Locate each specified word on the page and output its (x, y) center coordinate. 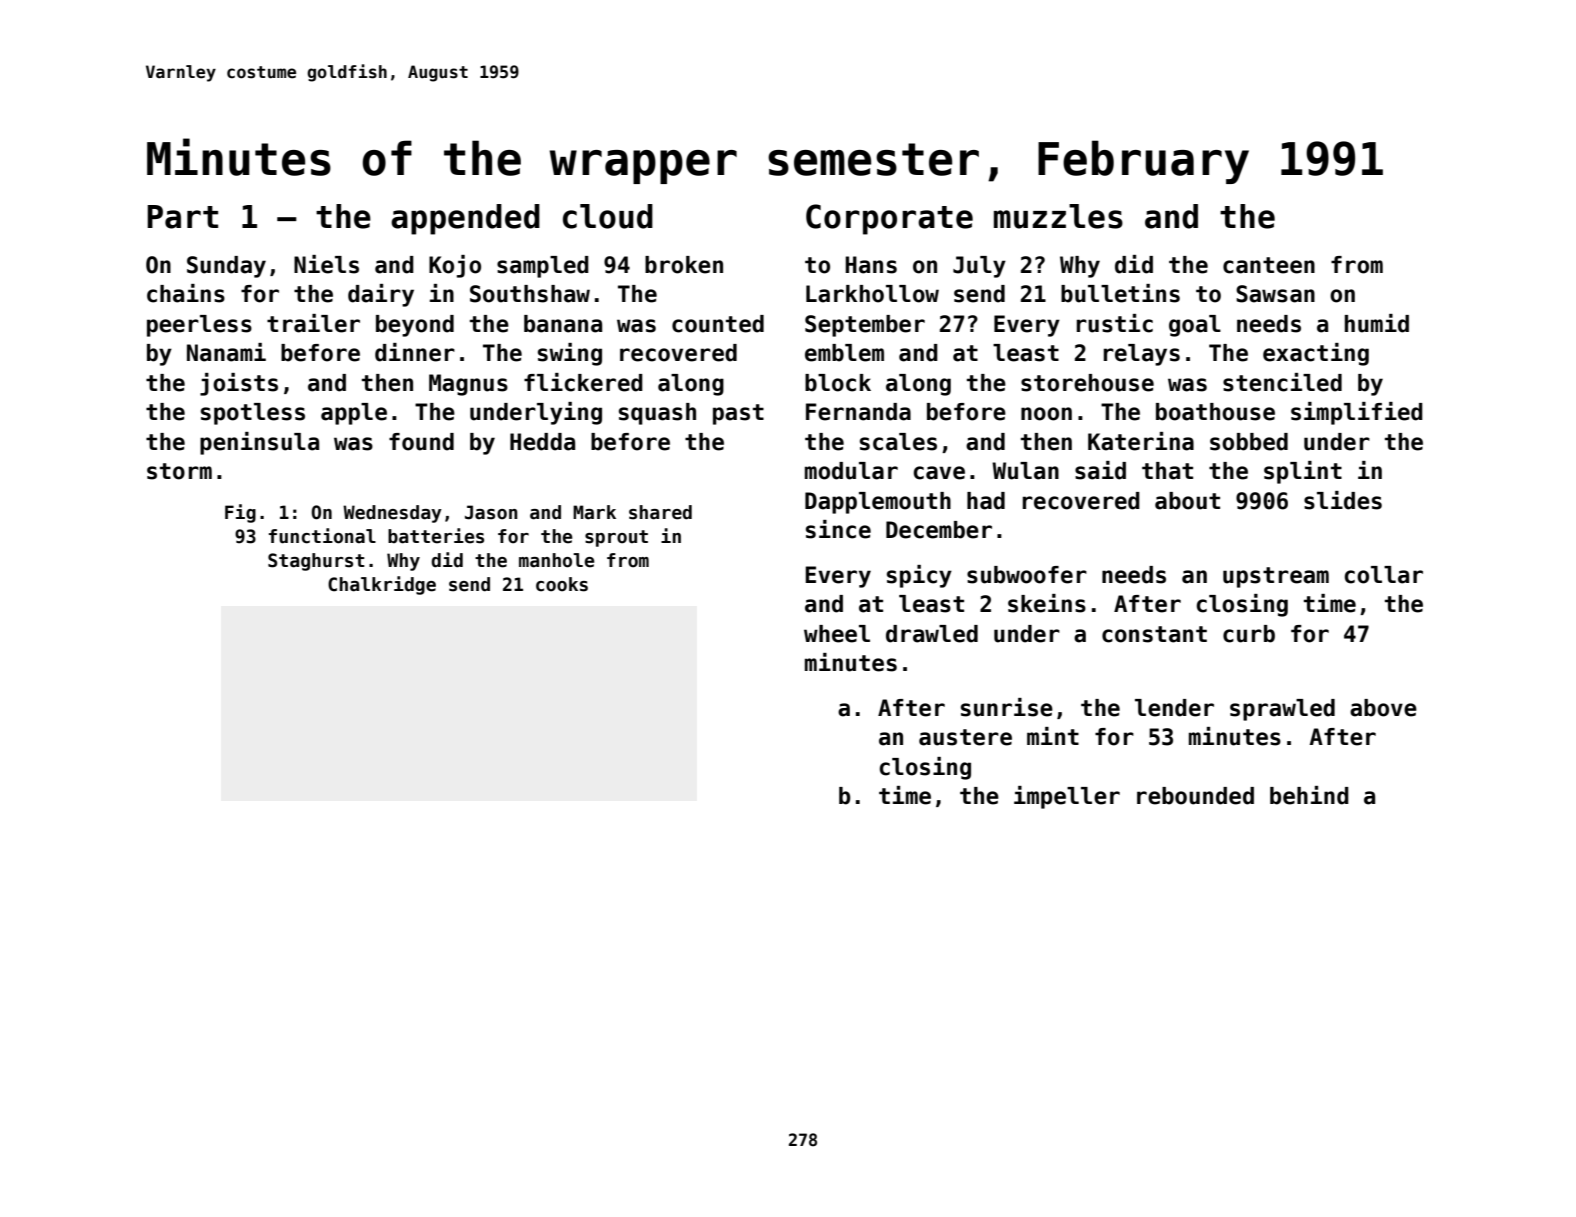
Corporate (889, 219)
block (838, 383)
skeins (1047, 603)
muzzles (1058, 216)
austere (965, 737)
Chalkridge (382, 585)
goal (1195, 326)
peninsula (259, 443)
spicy (919, 576)
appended (465, 219)
